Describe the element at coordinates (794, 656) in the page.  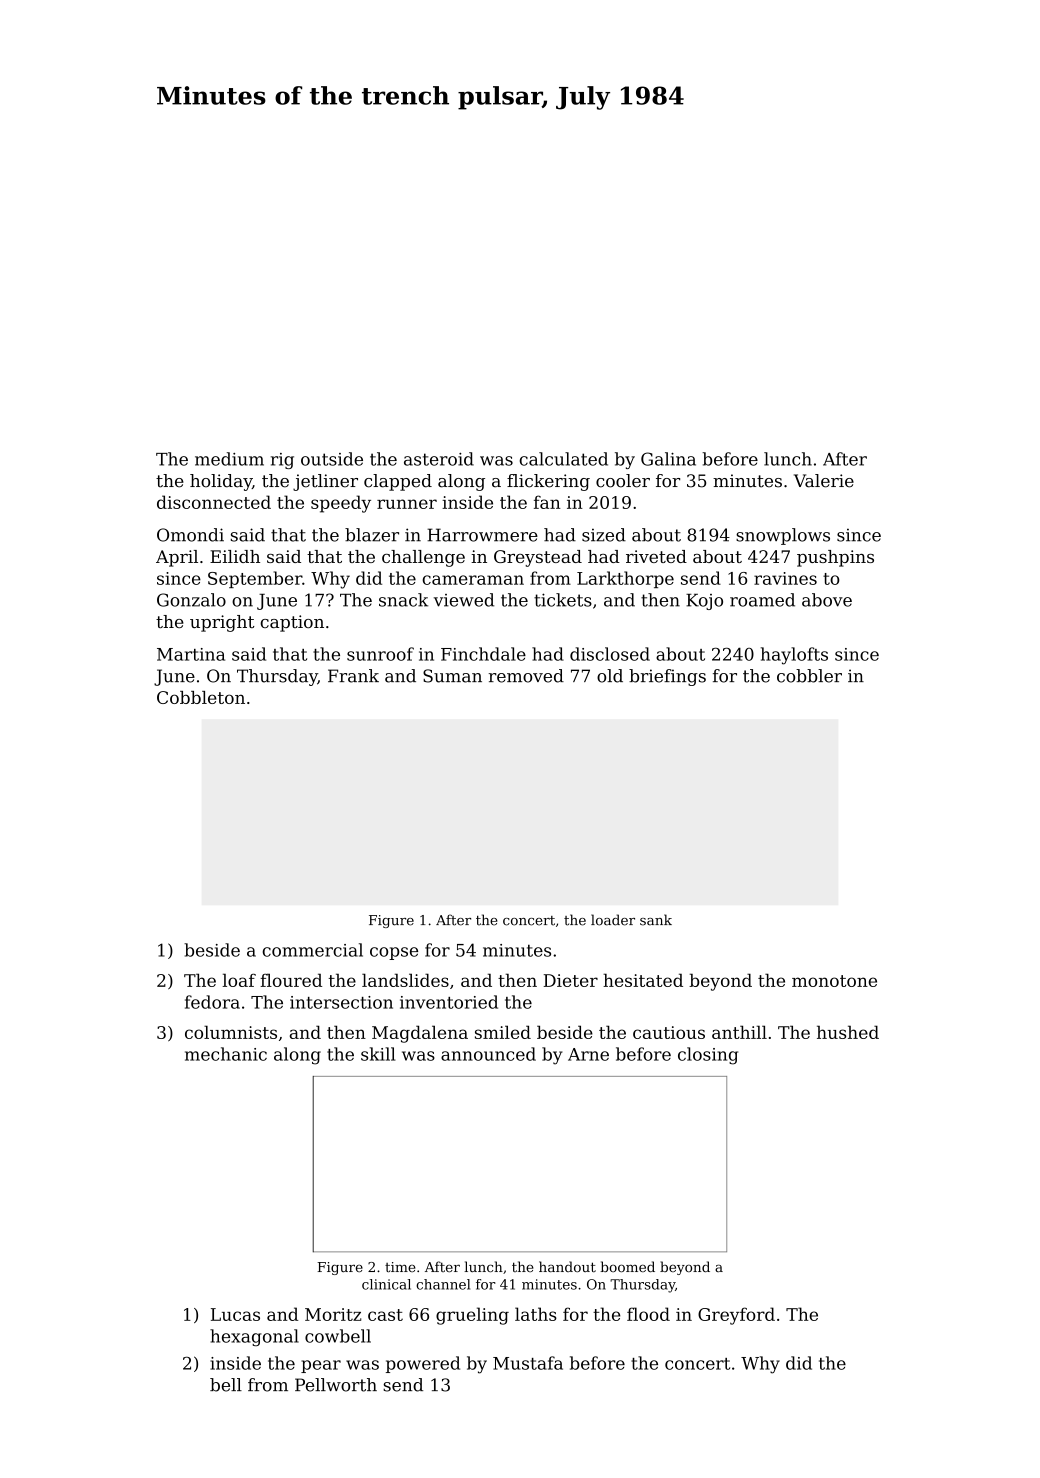
I see `haylofts` at that location.
